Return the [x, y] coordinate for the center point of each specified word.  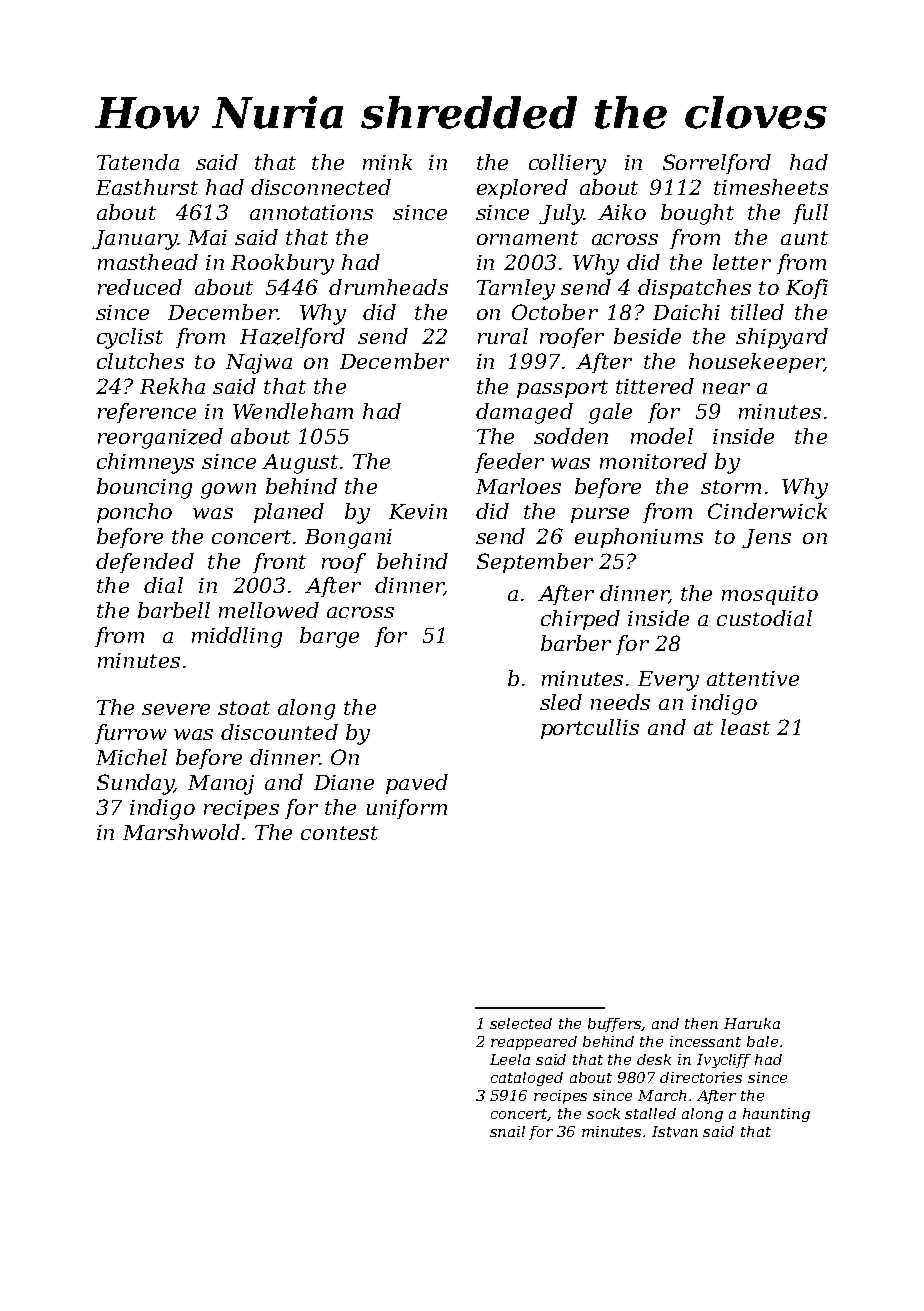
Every [668, 681]
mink [387, 162]
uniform [407, 809]
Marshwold [181, 832]
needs [620, 702]
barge [329, 637]
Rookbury [282, 264]
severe [176, 709]
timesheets [771, 187]
